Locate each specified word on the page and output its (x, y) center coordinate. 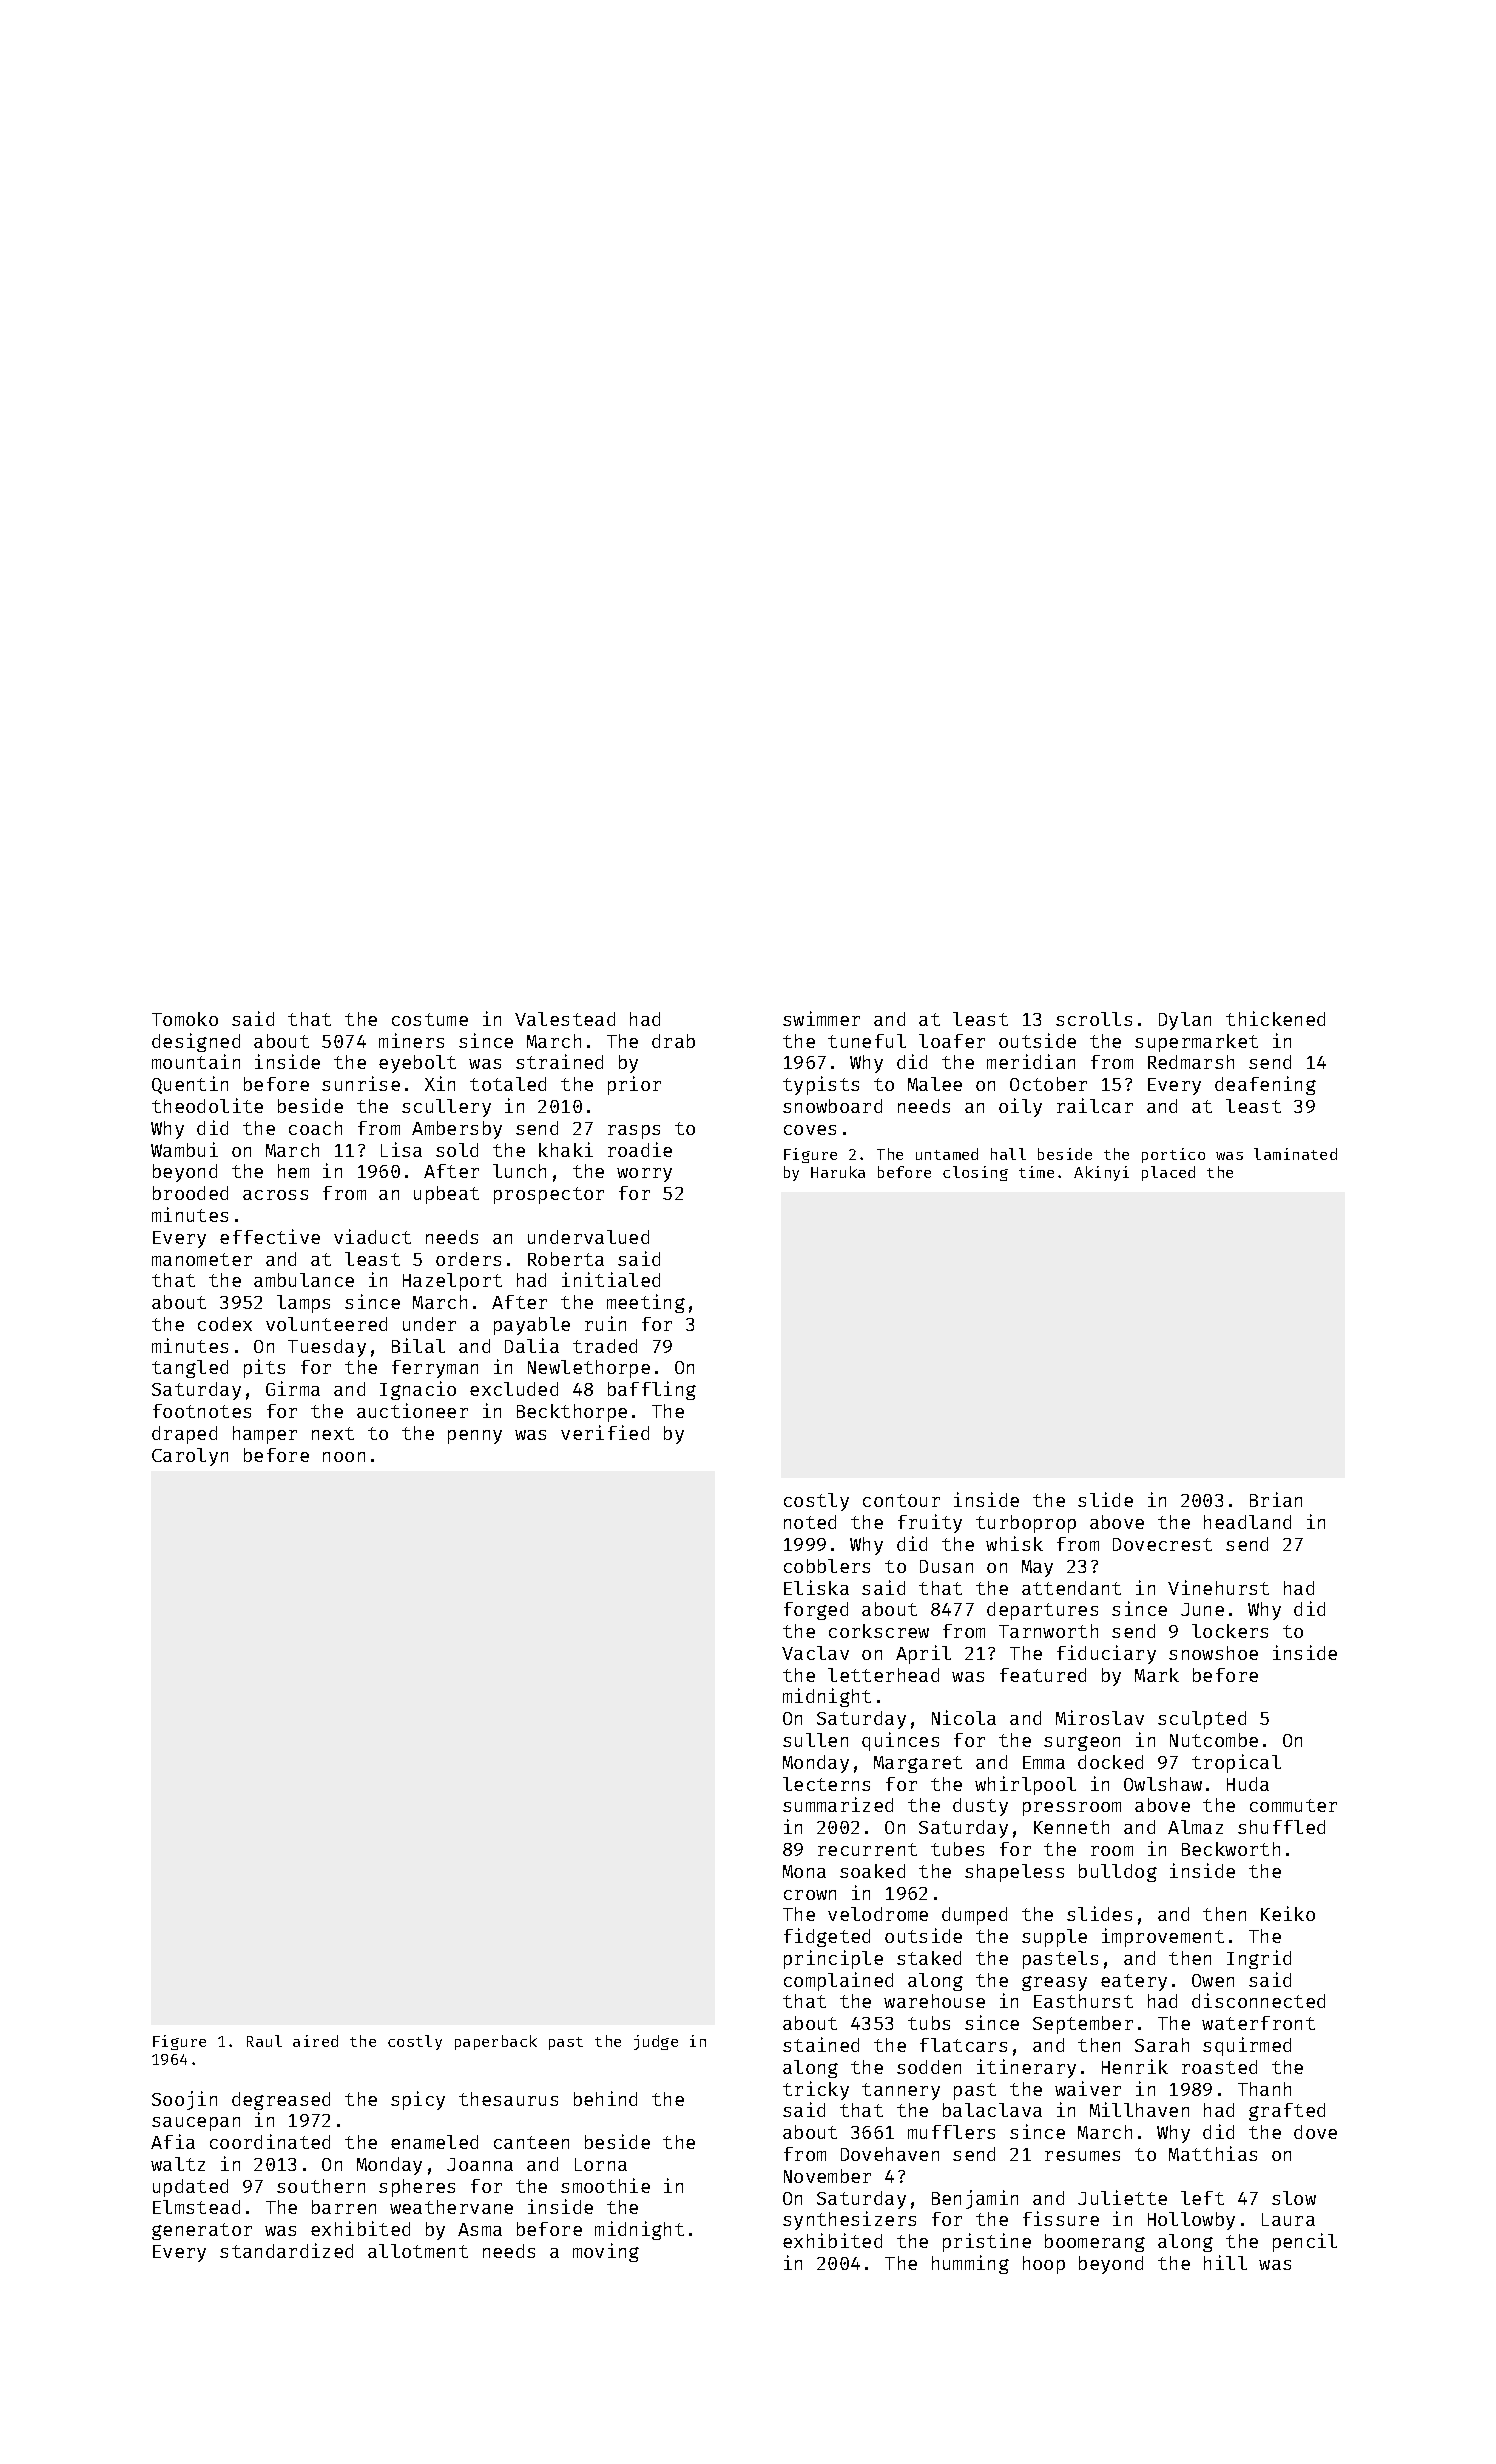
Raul (264, 2041)
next (333, 1433)
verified (605, 1432)
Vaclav (815, 1653)
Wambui (184, 1149)
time (1036, 1172)
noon (344, 1457)
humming (970, 2264)
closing (975, 1173)
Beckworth (1231, 1849)
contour (901, 1500)
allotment (418, 2251)
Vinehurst (1218, 1587)
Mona (804, 1871)
